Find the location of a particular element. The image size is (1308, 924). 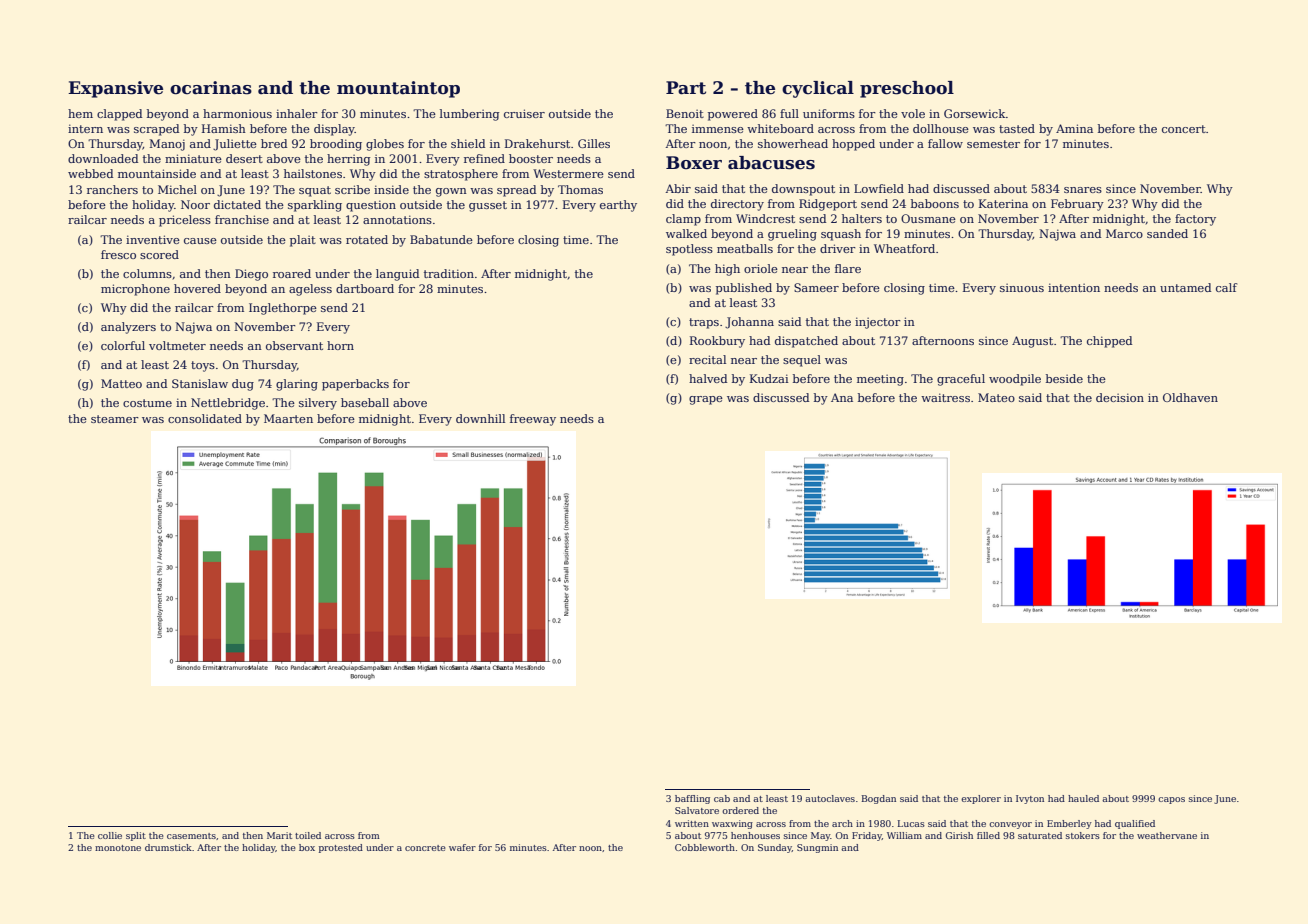

cab is located at coordinates (722, 798).
